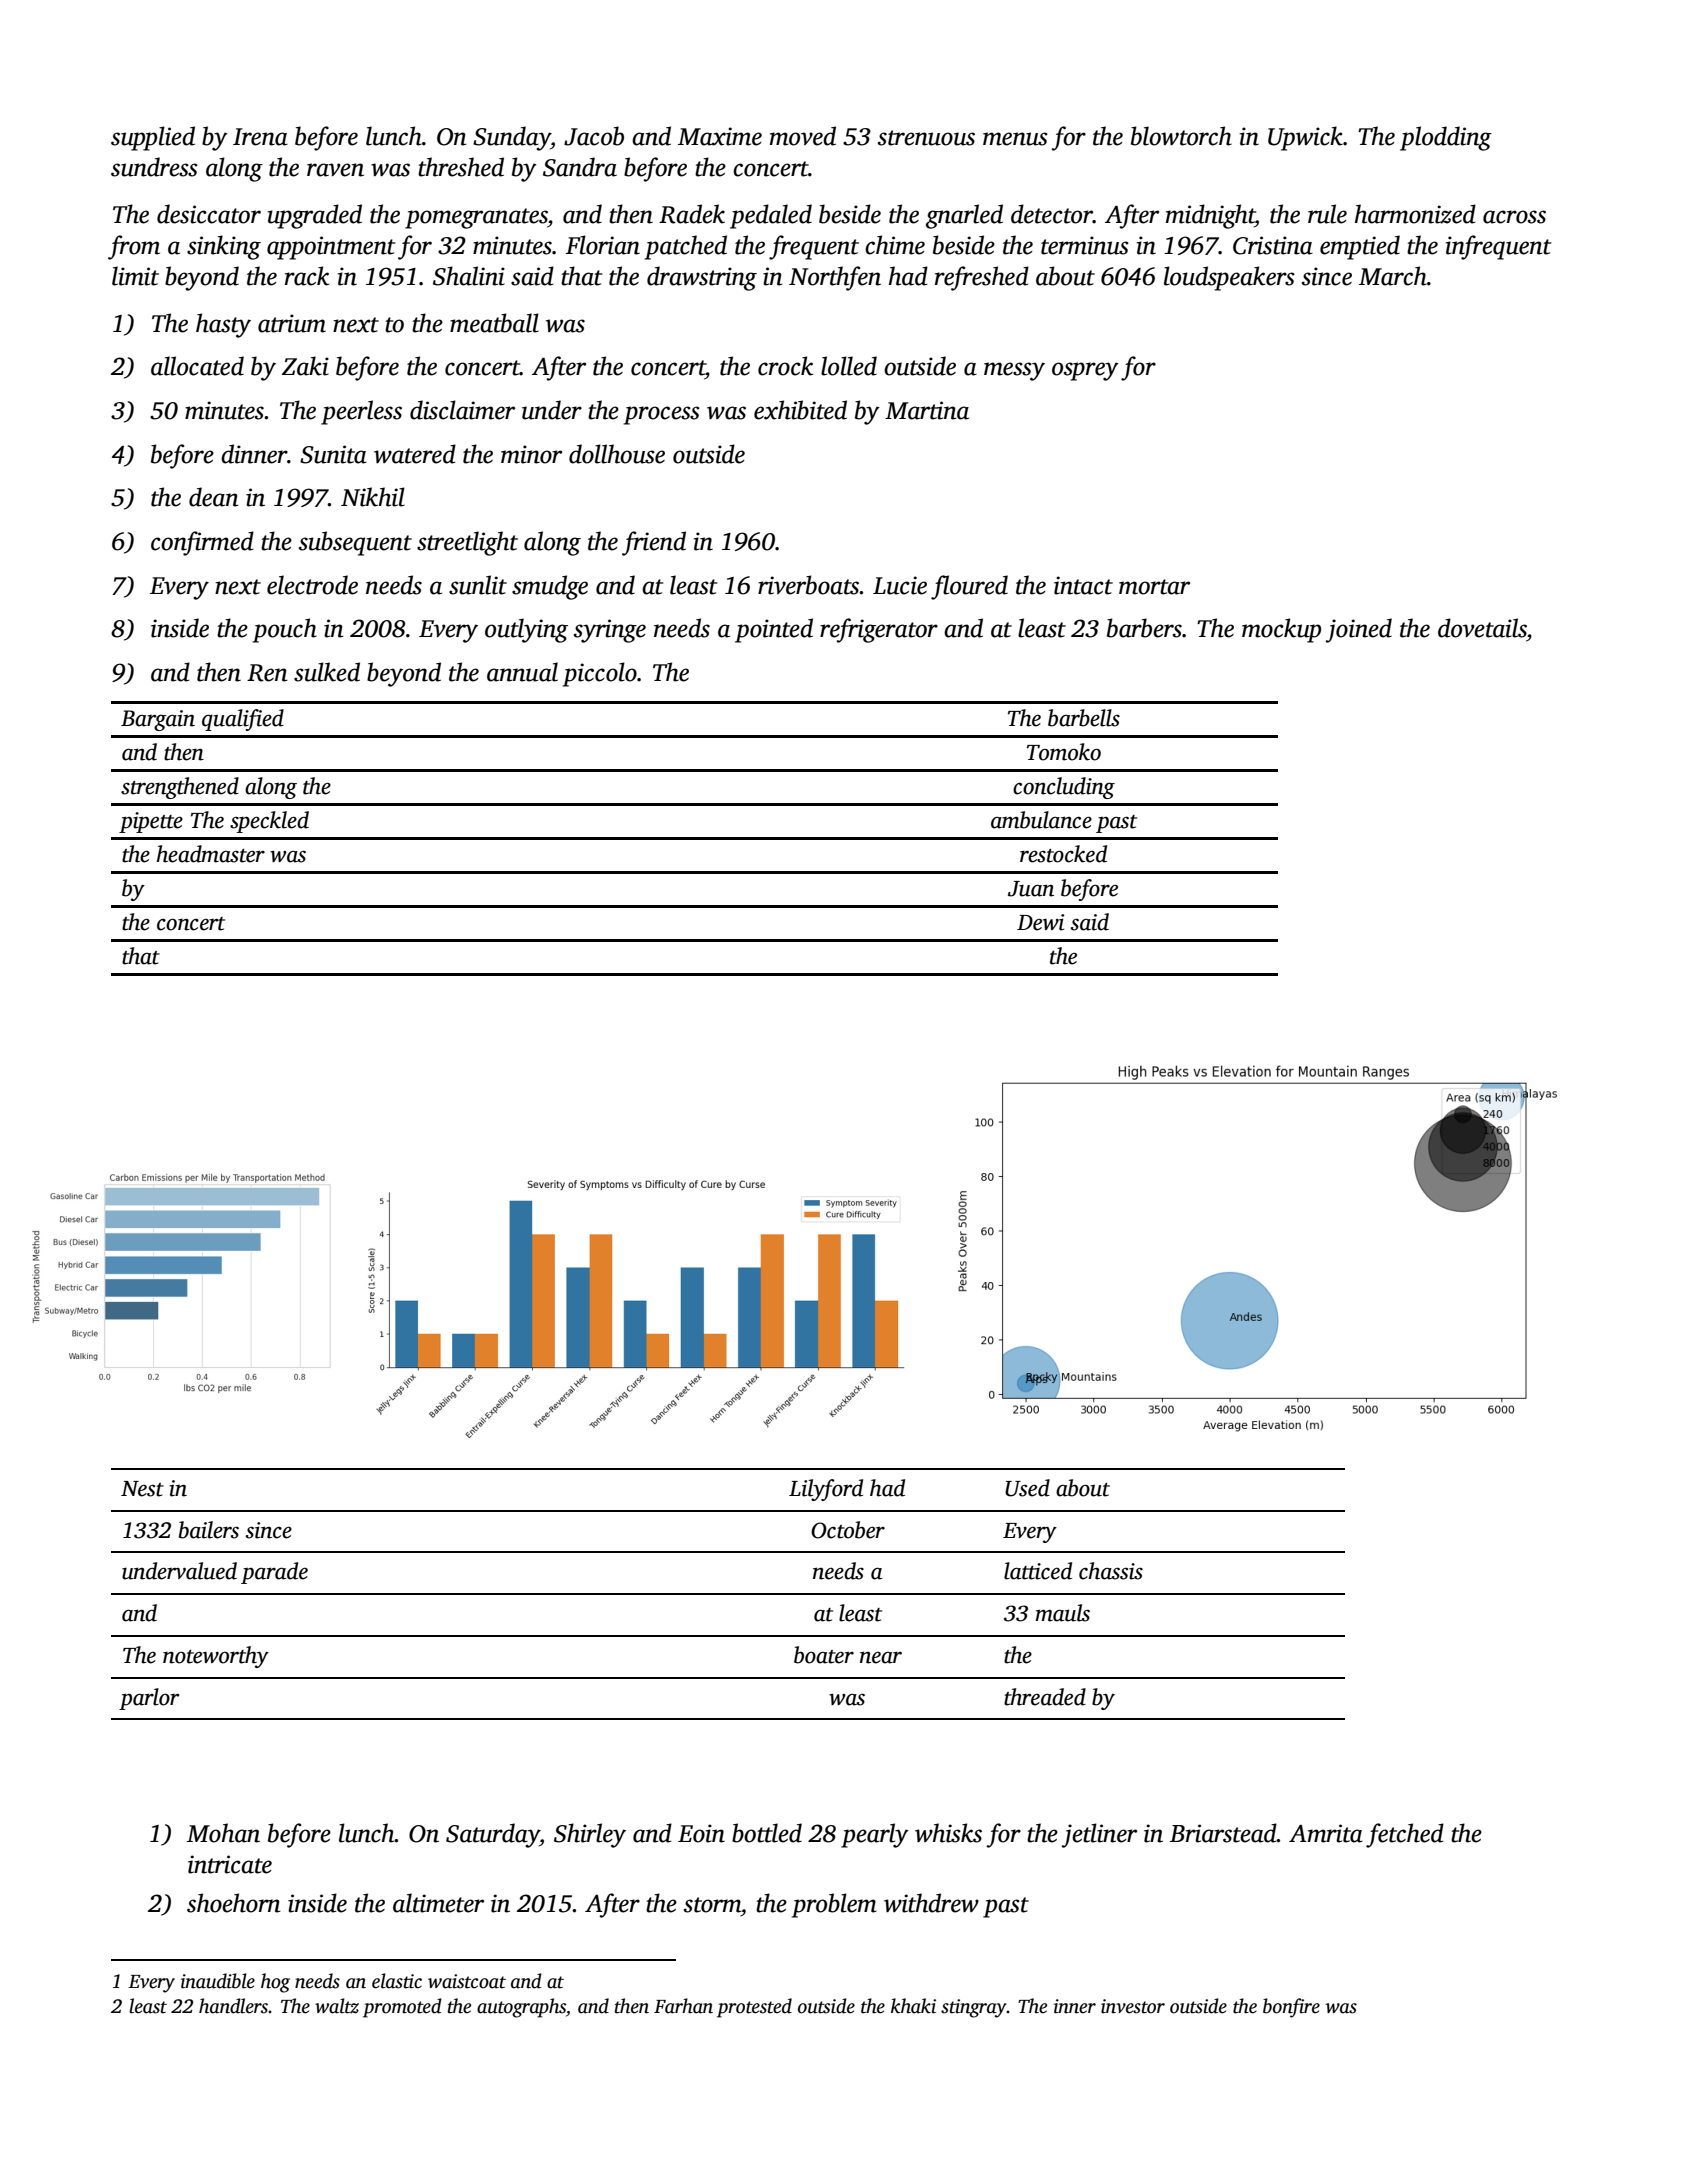  I want to click on Tomoko, so click(1064, 752).
